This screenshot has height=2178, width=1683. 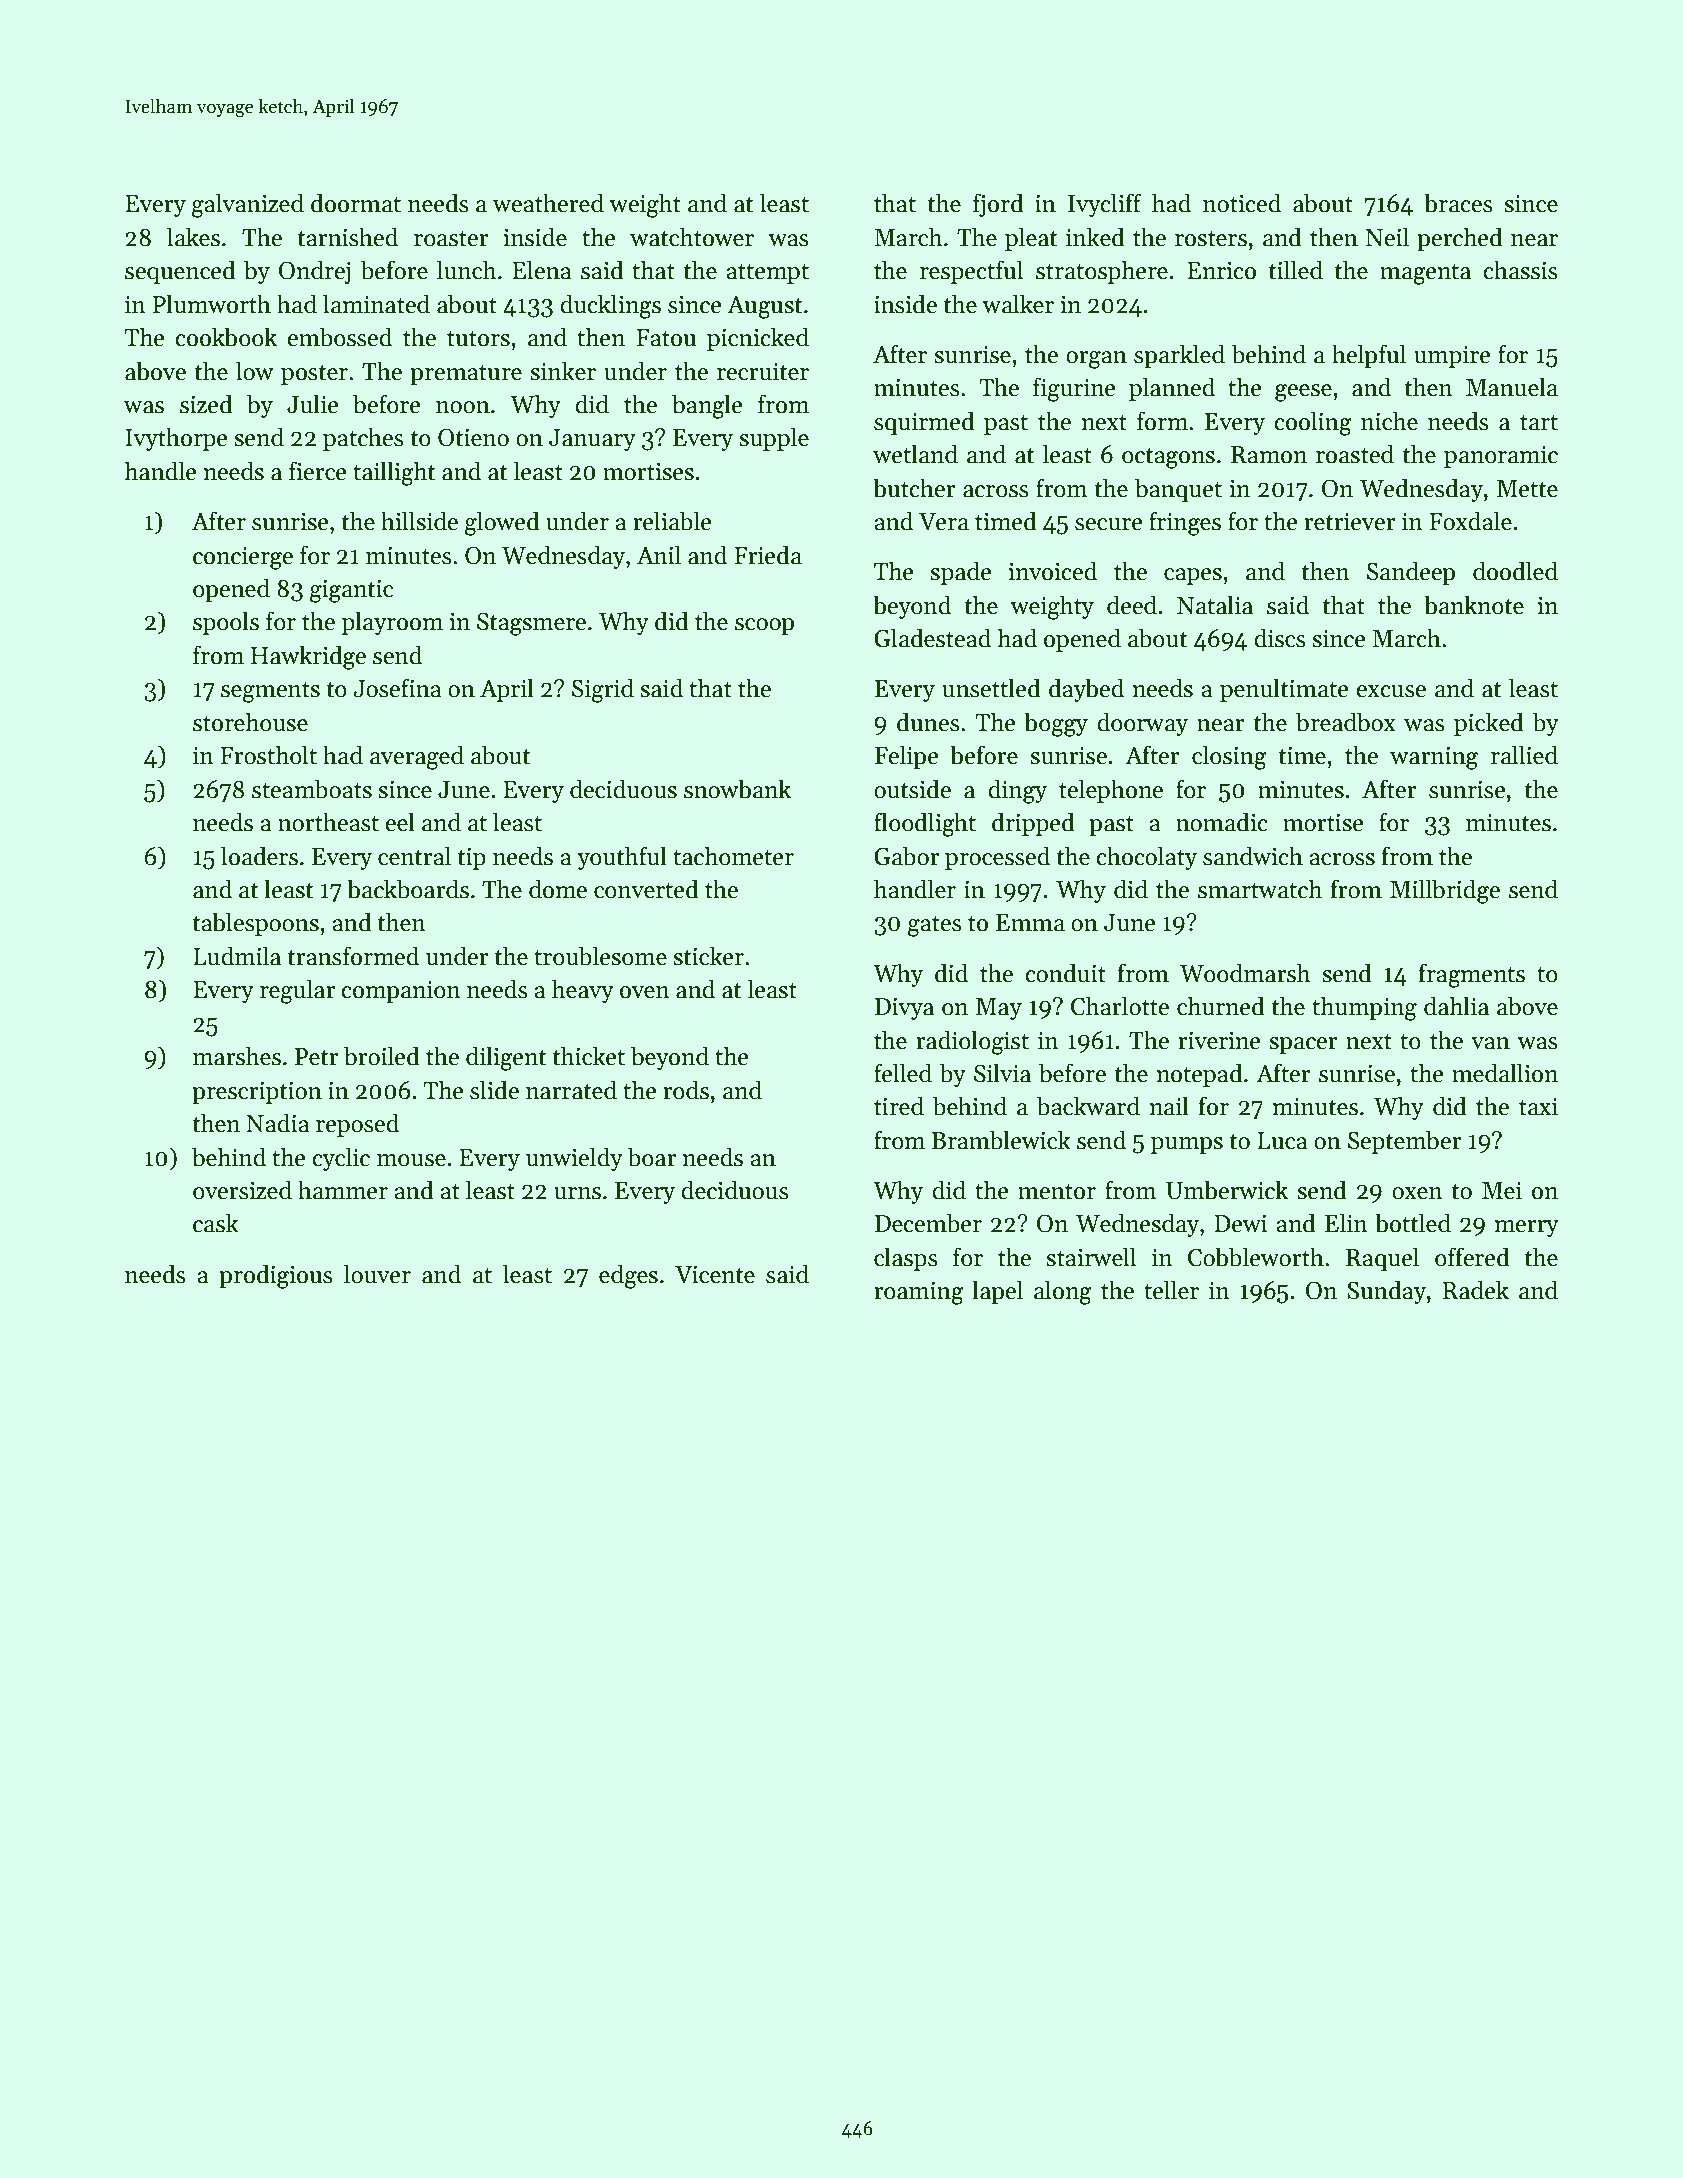 I want to click on galvanized, so click(x=248, y=205).
